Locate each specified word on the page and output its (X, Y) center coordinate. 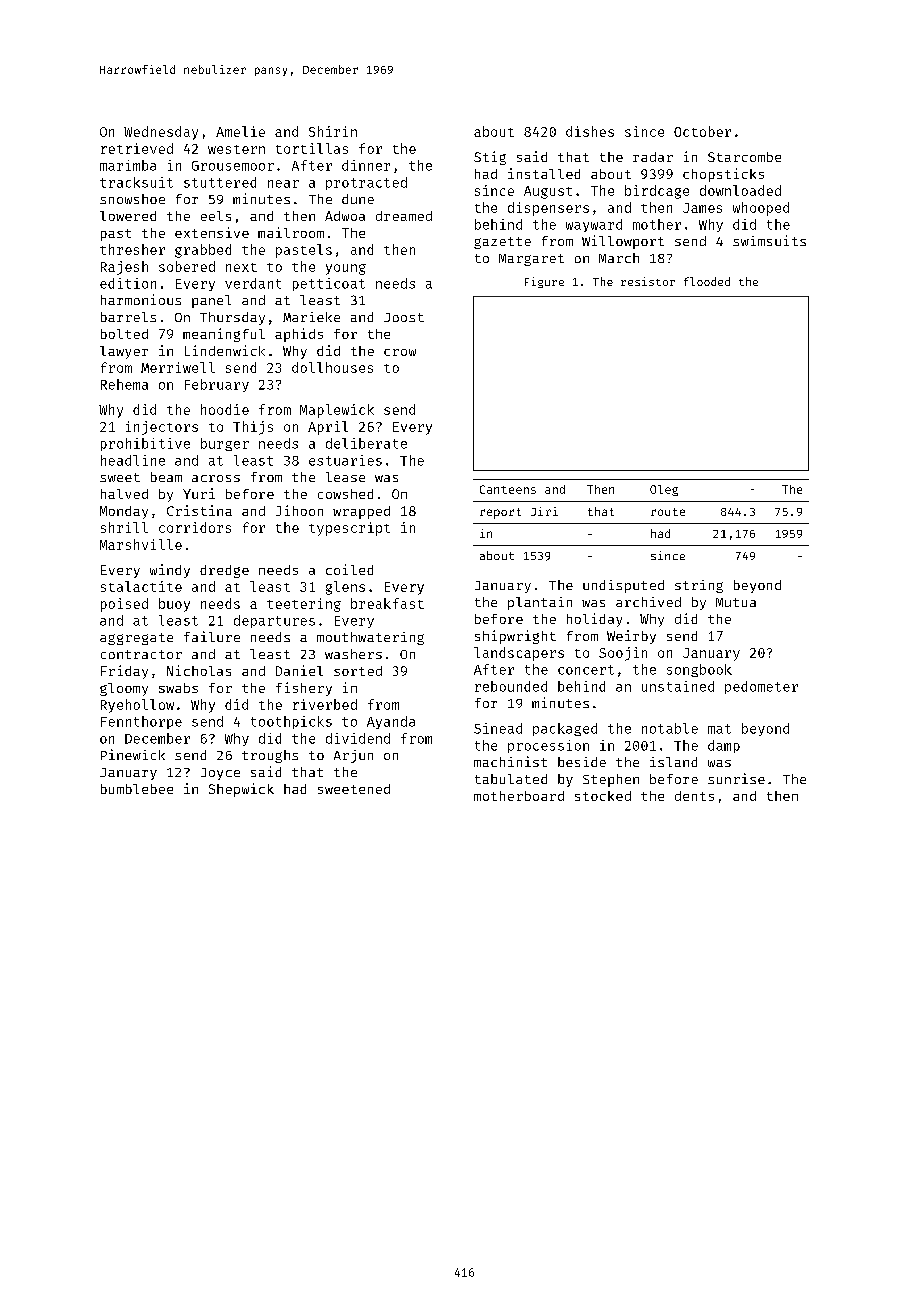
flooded (707, 281)
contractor (141, 654)
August (548, 192)
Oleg (664, 490)
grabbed (203, 251)
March (619, 258)
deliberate (366, 443)
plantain (540, 603)
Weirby (631, 637)
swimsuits (769, 240)
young (346, 269)
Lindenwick (225, 350)
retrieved (137, 148)
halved (124, 494)
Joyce (220, 774)
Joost (404, 317)
